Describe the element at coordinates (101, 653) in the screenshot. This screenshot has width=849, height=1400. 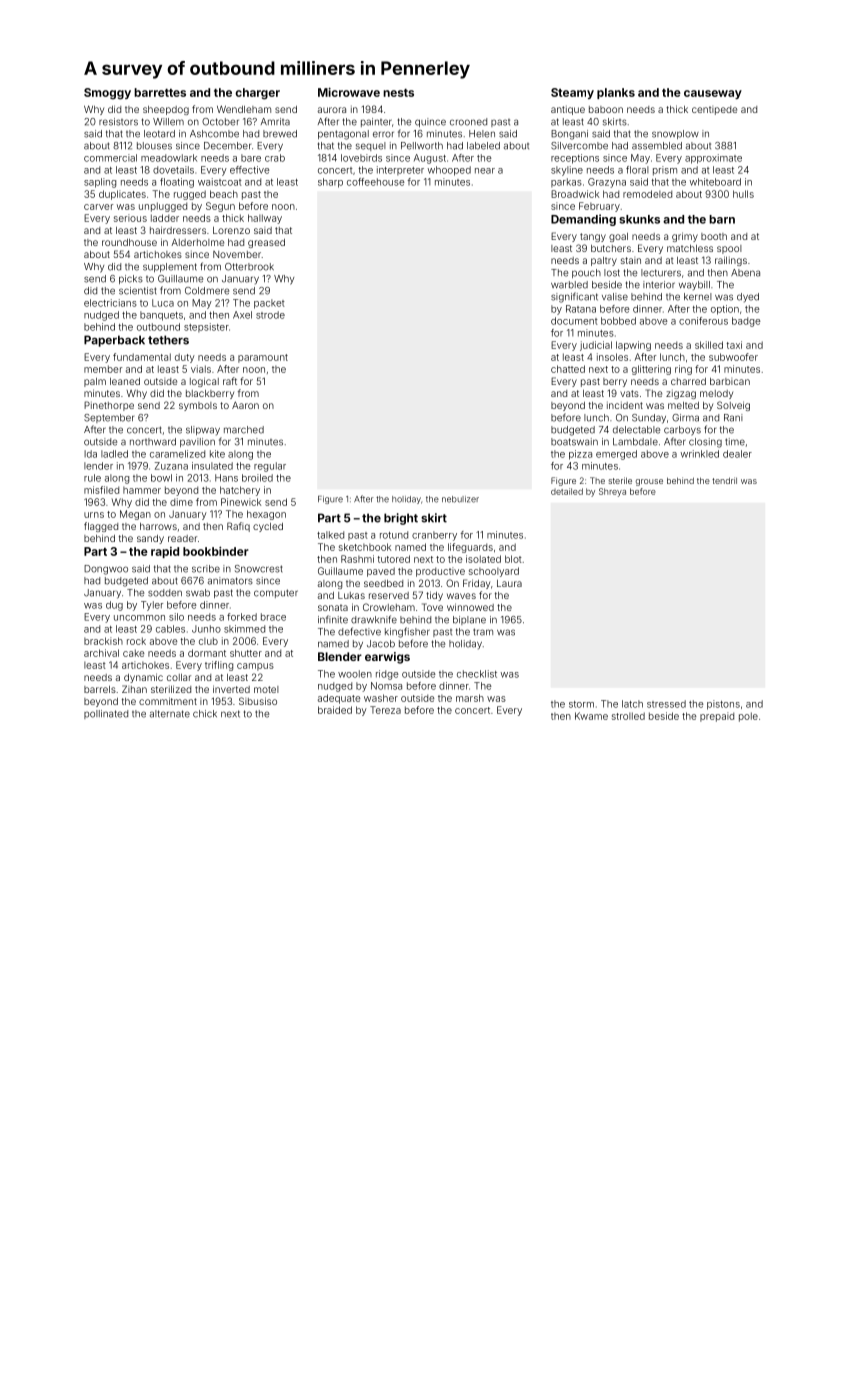
I see `archival` at that location.
